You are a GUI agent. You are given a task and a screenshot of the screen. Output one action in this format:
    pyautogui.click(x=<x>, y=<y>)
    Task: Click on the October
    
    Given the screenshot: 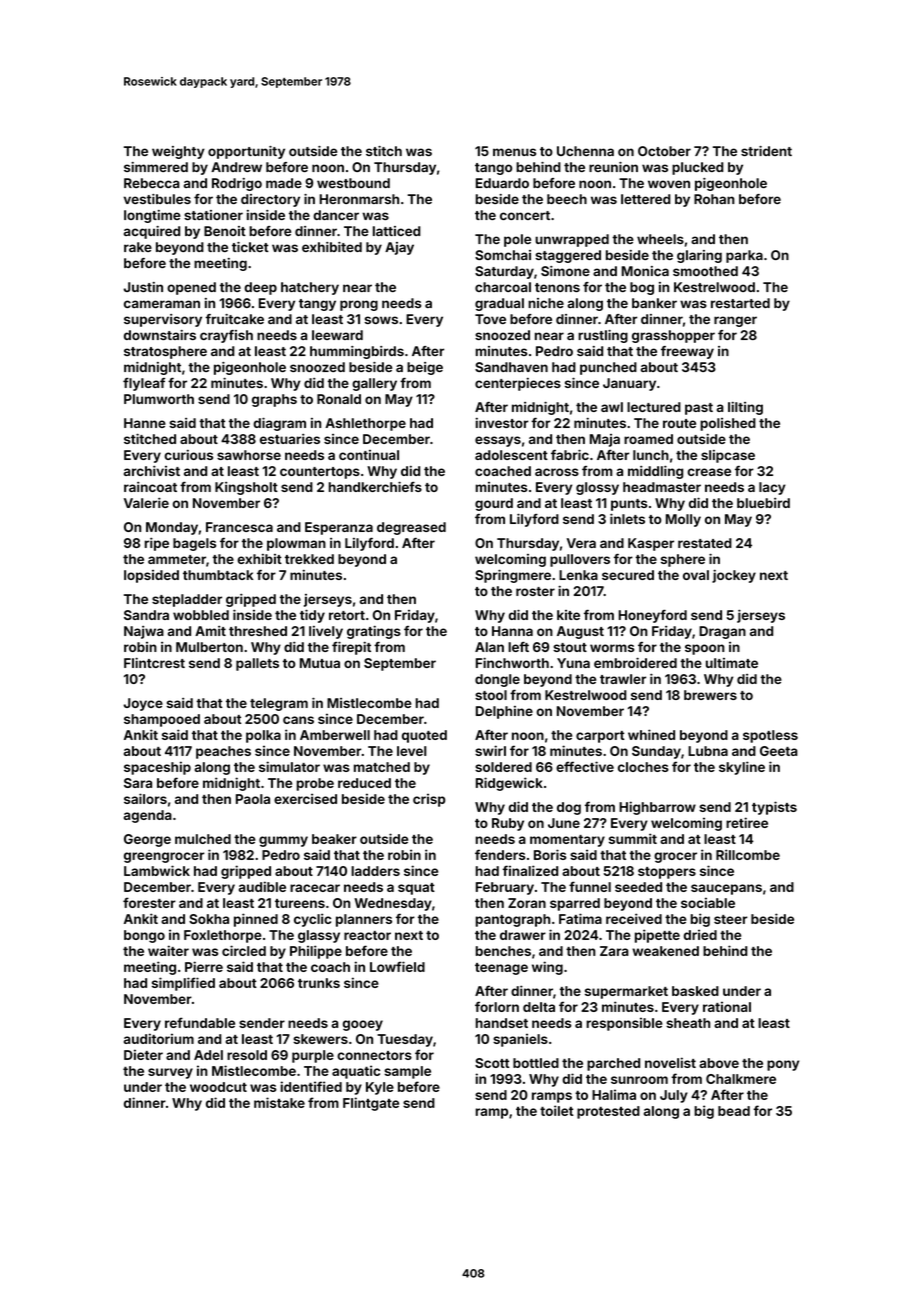 What is the action you would take?
    pyautogui.click(x=664, y=151)
